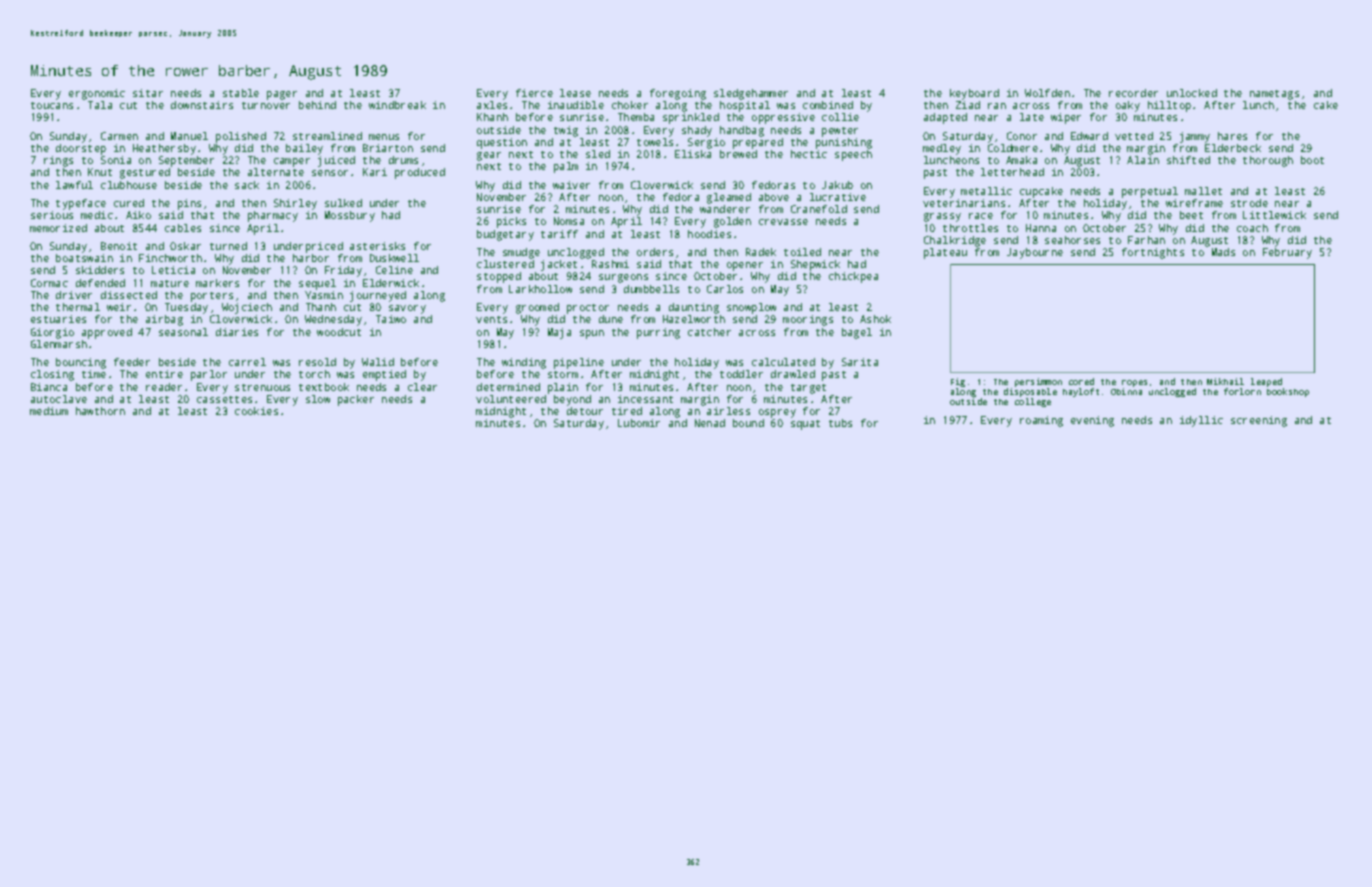  I want to click on Edward, so click(1089, 136).
